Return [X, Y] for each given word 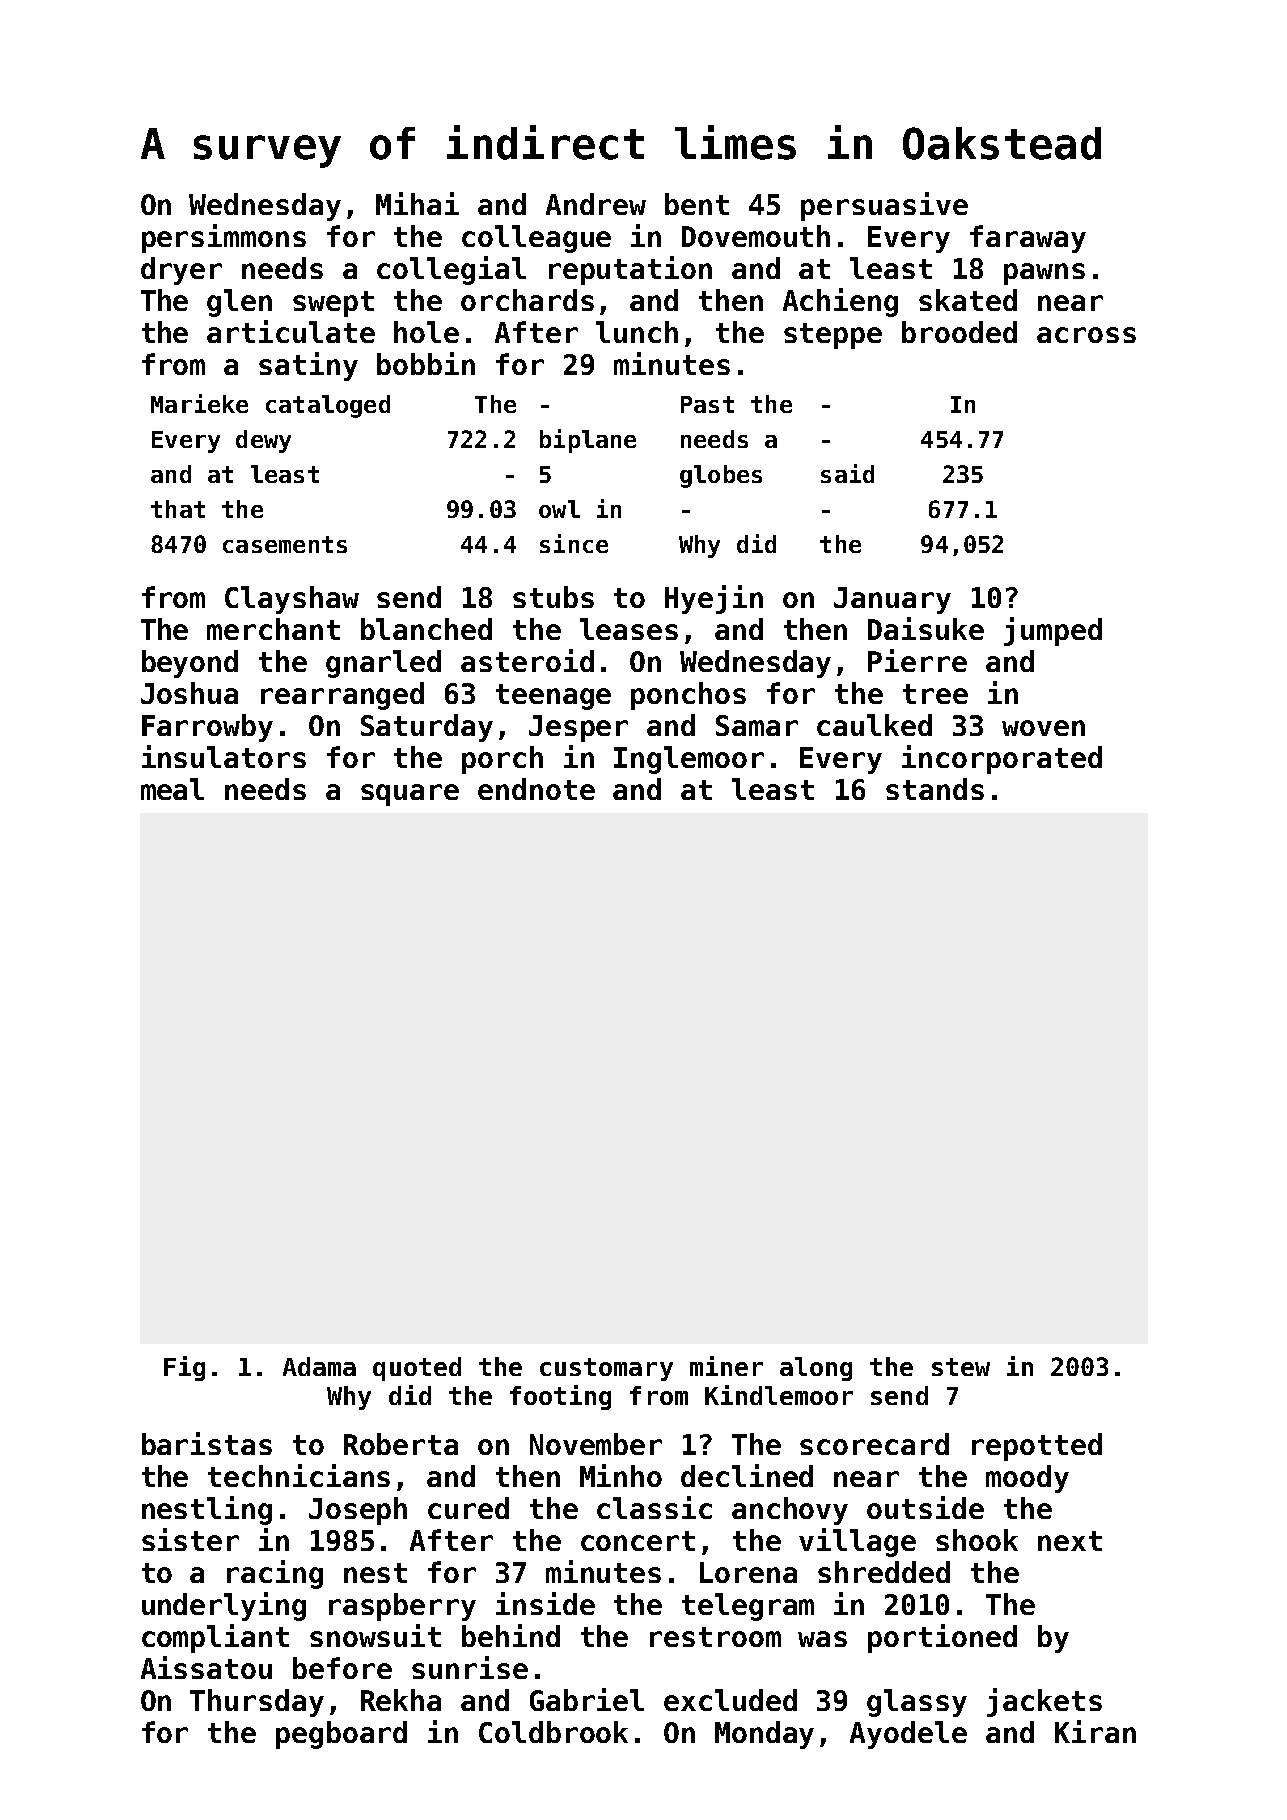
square [410, 795]
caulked [874, 725]
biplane [588, 441]
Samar [757, 725]
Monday [764, 1735]
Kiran [1095, 1731]
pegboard [341, 1735]
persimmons [224, 238]
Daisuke [926, 628]
